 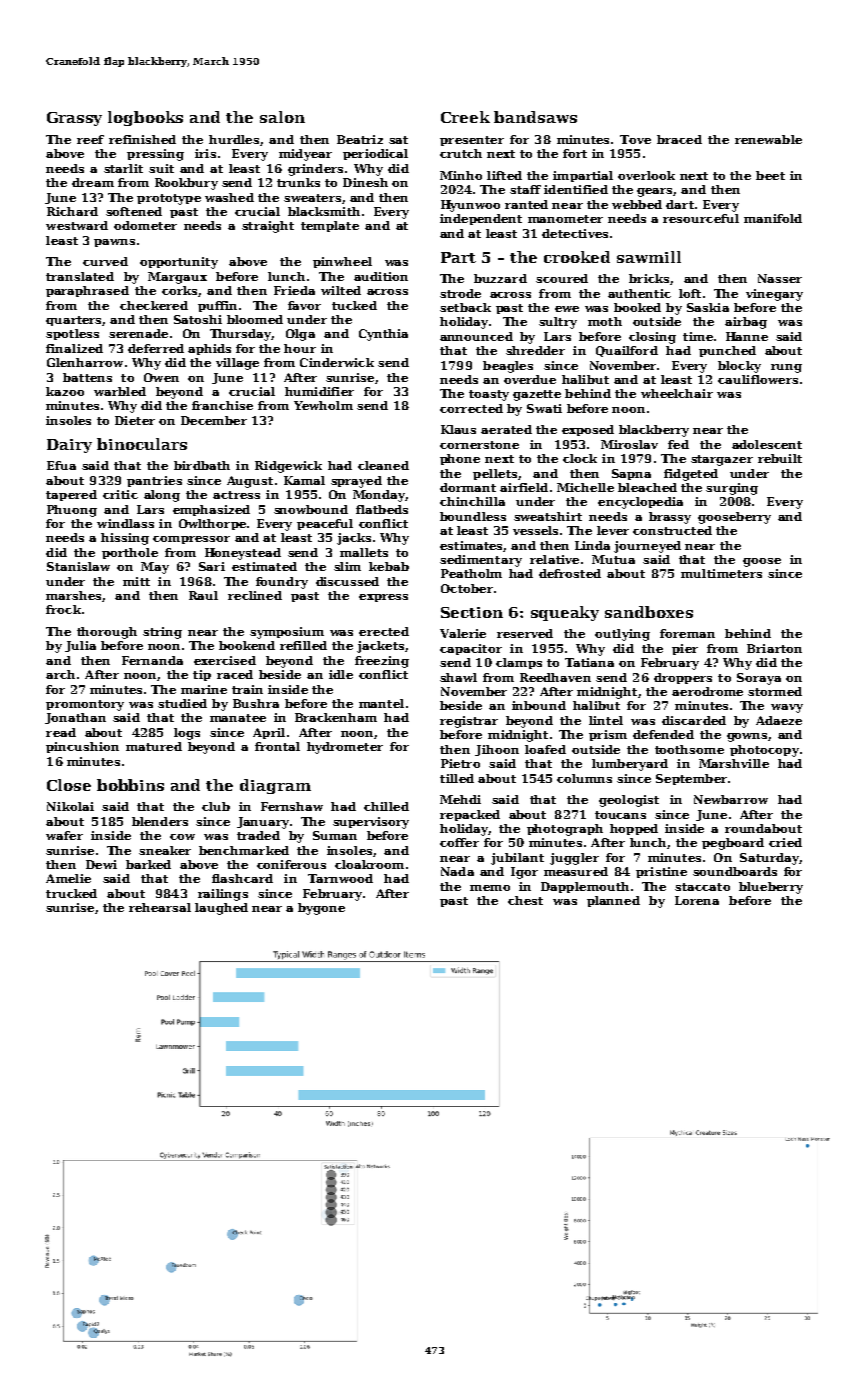 I want to click on Dinesh, so click(x=365, y=182).
